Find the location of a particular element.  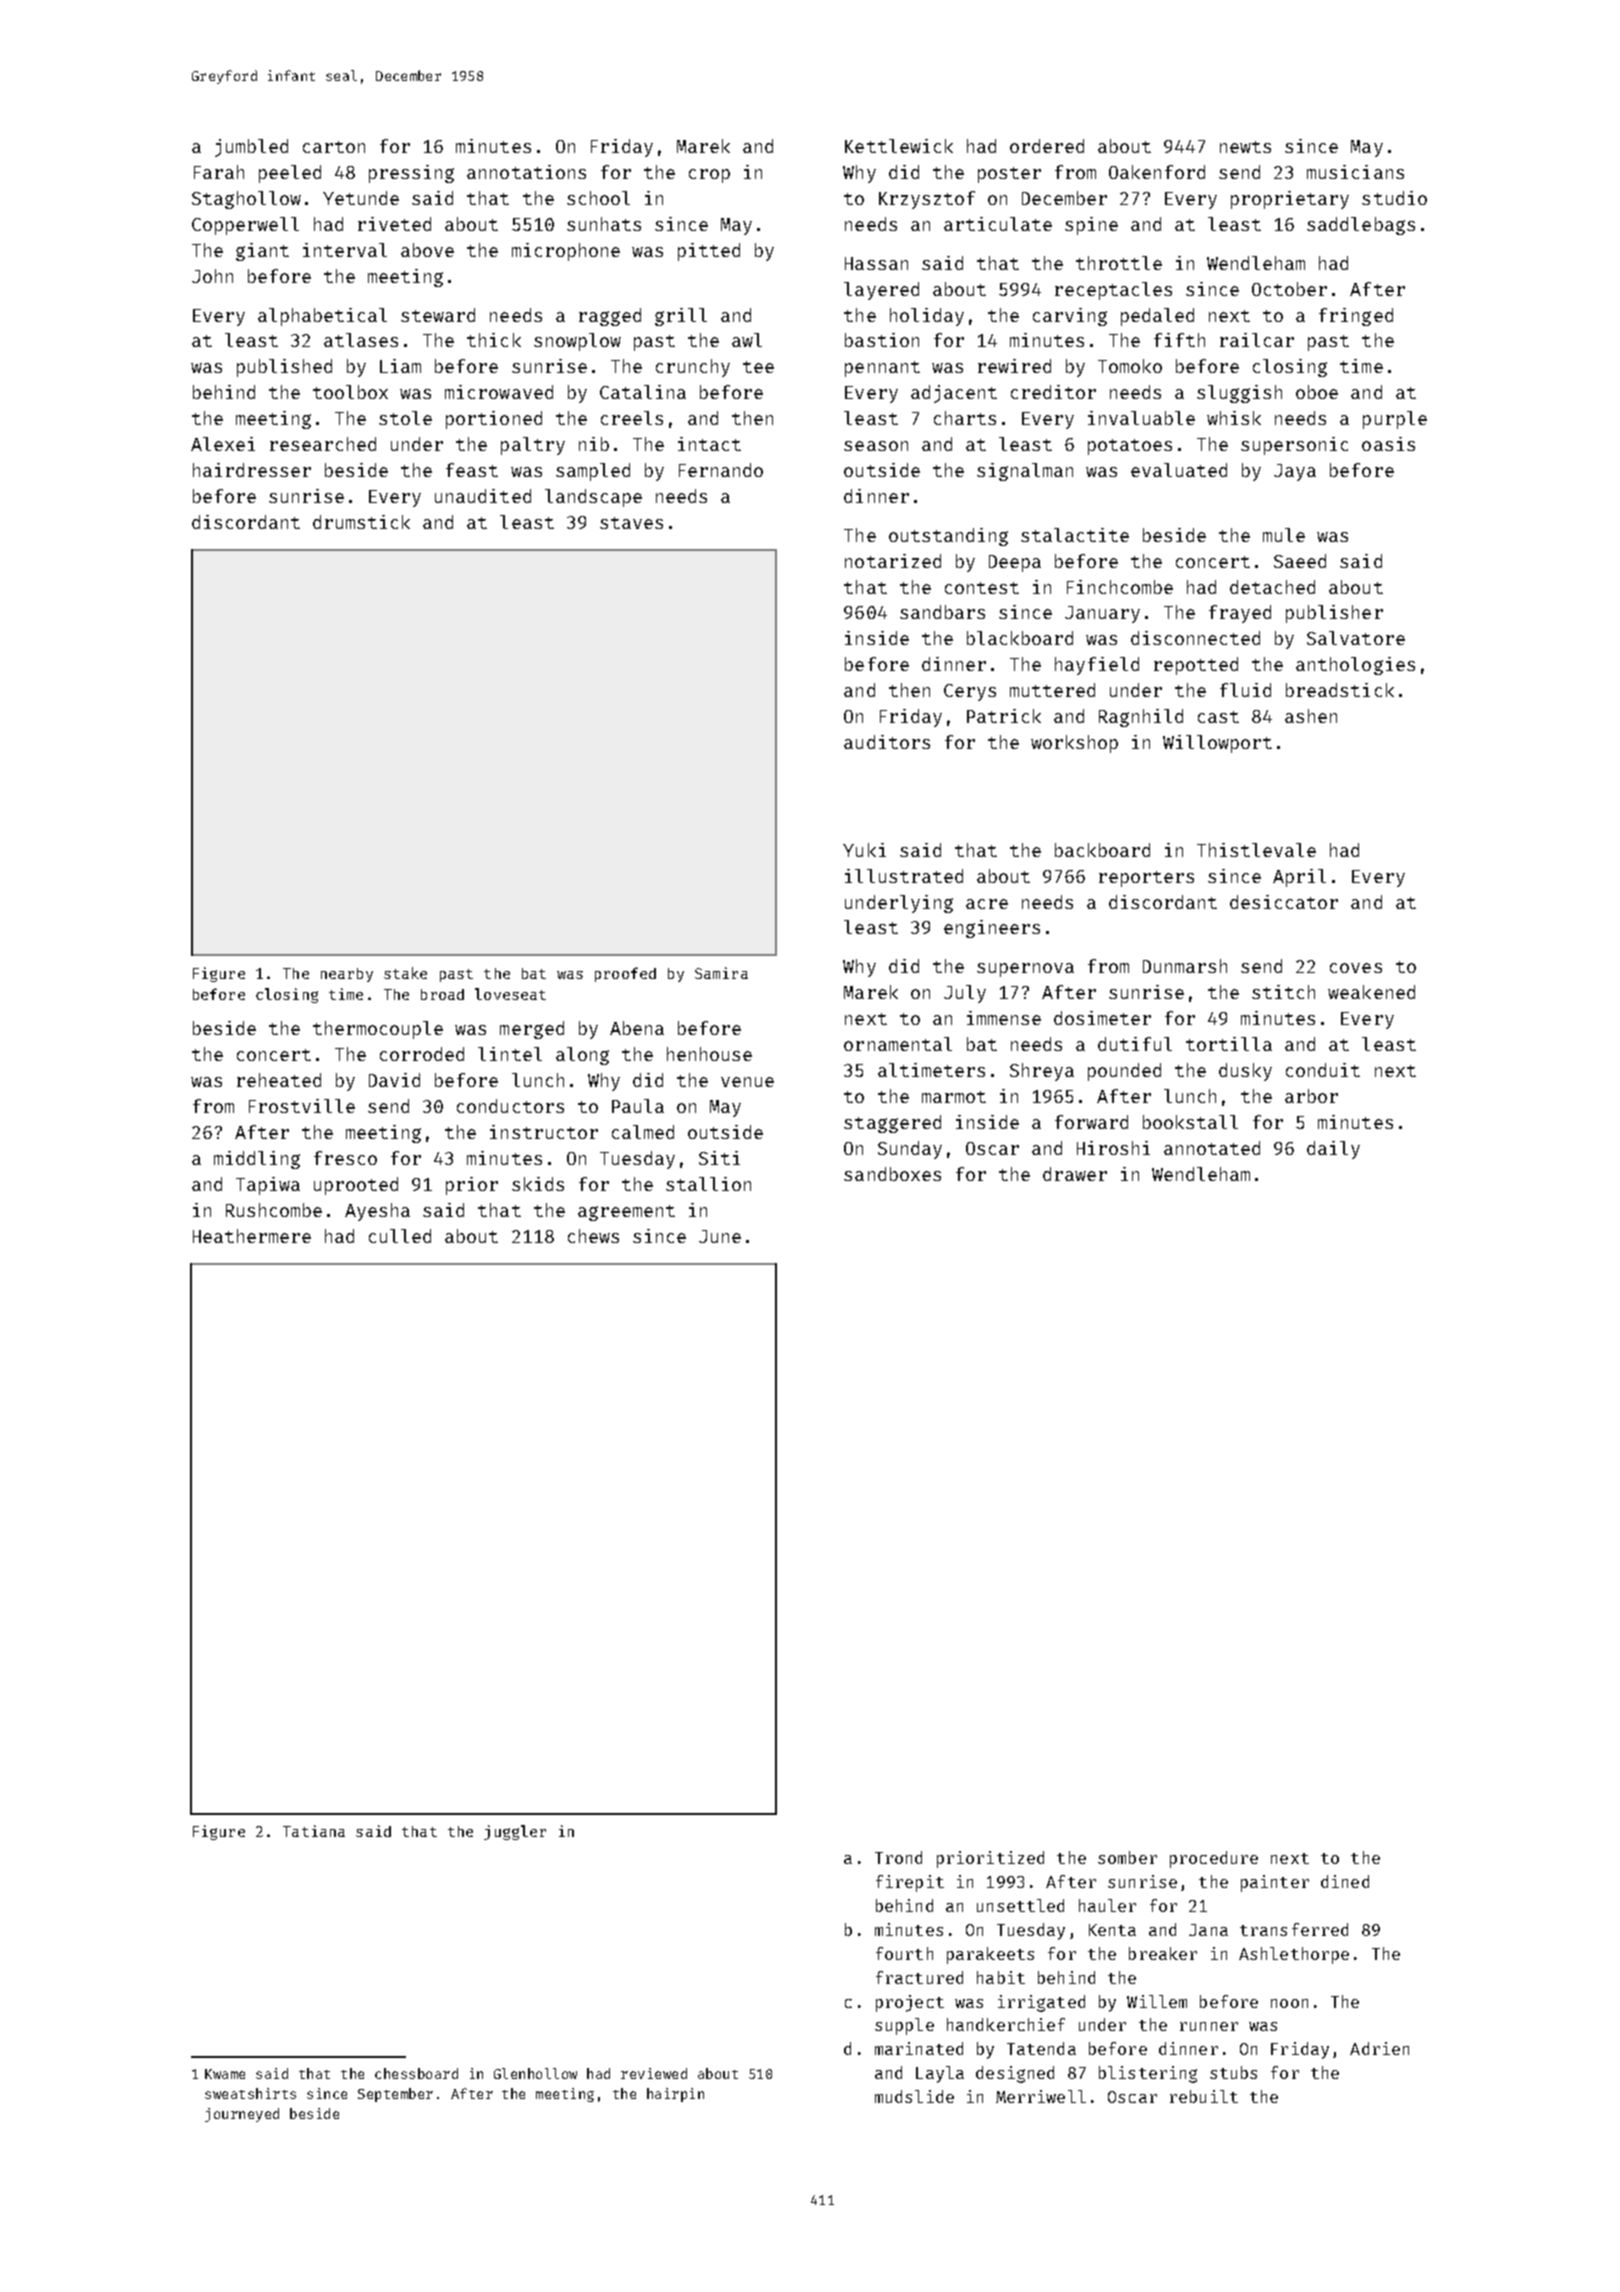

juggler is located at coordinates (515, 1832).
